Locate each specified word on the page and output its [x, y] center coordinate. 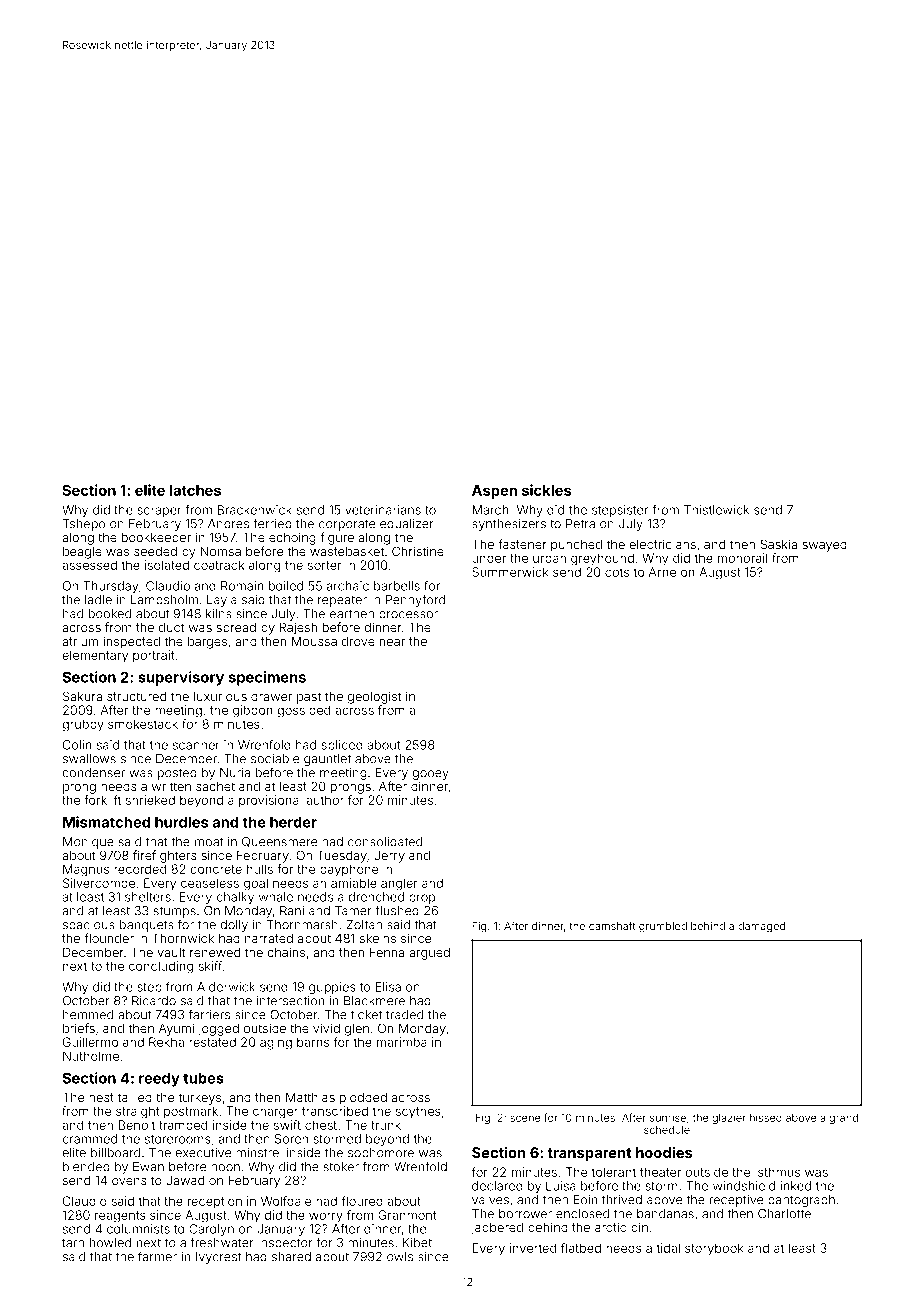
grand [843, 1119]
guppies [332, 988]
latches [195, 490]
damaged [761, 927]
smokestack [143, 724]
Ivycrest [218, 1258]
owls [400, 1257]
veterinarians [383, 510]
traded [404, 1015]
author [325, 800]
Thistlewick [716, 510]
